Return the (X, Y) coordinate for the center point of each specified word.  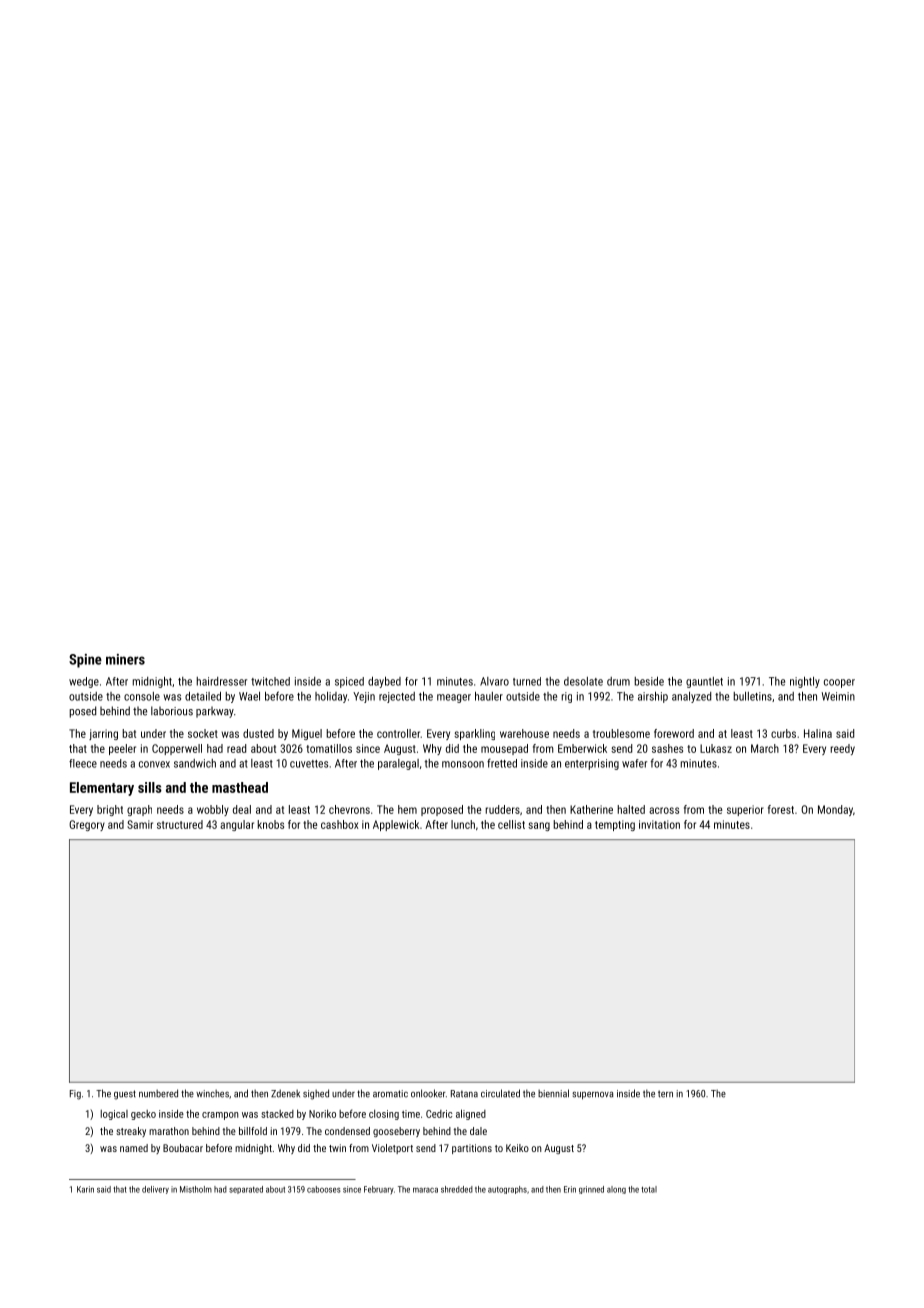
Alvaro (494, 681)
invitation (659, 824)
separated (246, 1190)
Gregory (87, 825)
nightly (805, 682)
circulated (500, 1093)
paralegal (398, 764)
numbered (158, 1093)
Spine (85, 661)
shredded (457, 1189)
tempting (615, 825)
